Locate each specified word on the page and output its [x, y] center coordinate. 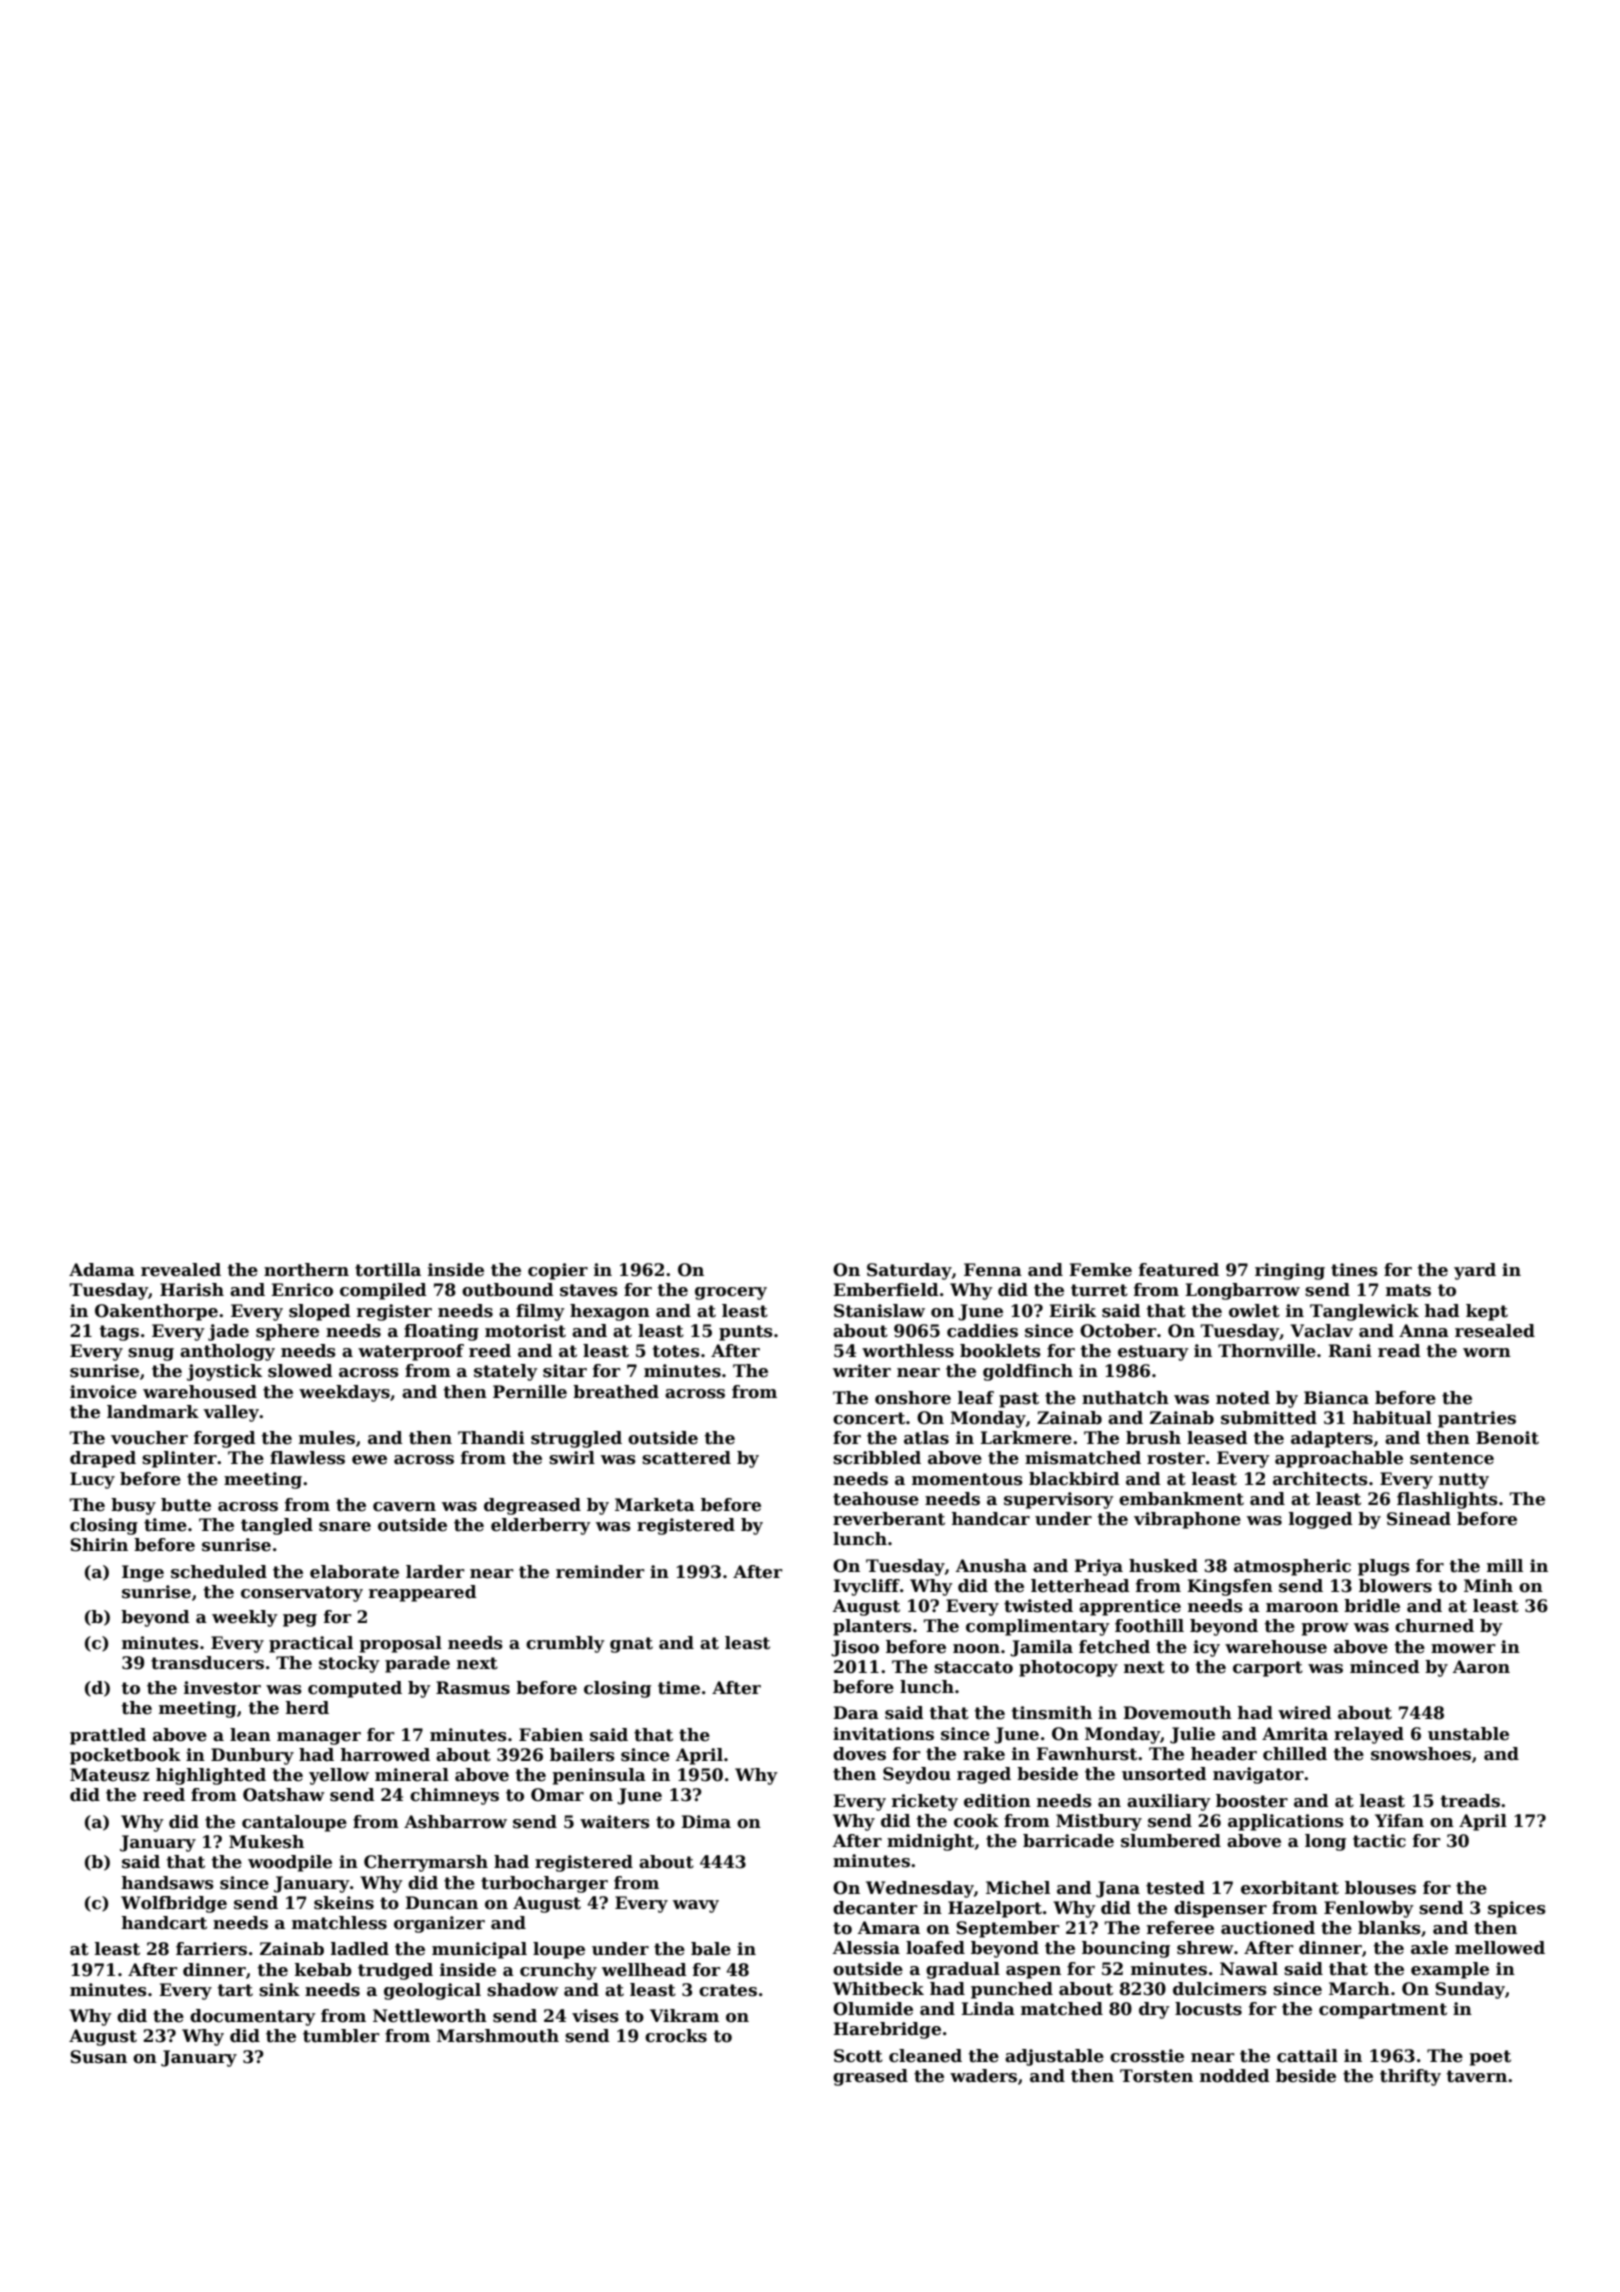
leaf [976, 1398]
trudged [395, 1971]
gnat [631, 1645]
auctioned [1268, 1928]
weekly [245, 1618]
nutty [1464, 1481]
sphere [287, 1332]
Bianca [1336, 1398]
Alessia [866, 1948]
